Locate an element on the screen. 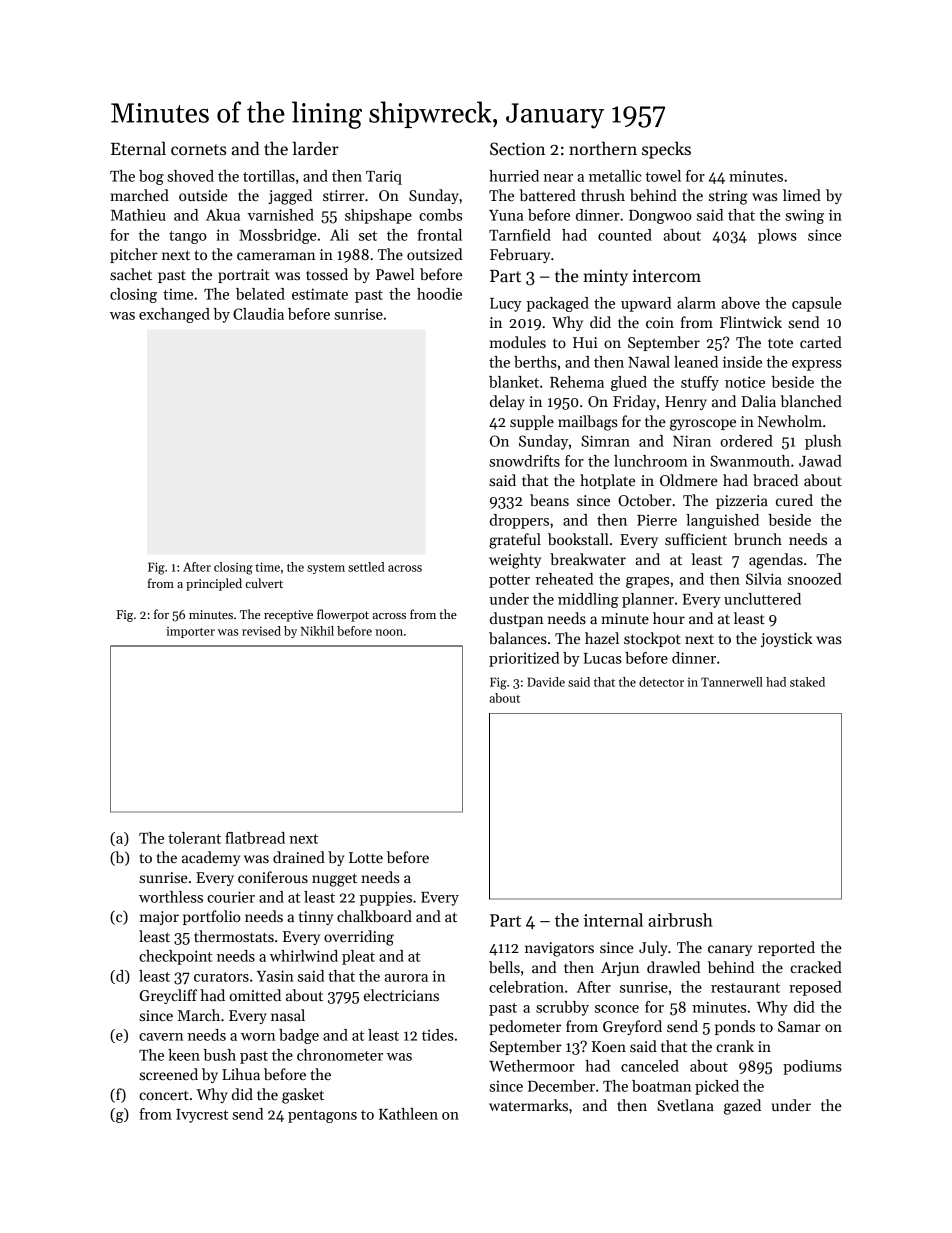 Image resolution: width=952 pixels, height=1233 pixels. Kathleen is located at coordinates (408, 1114).
